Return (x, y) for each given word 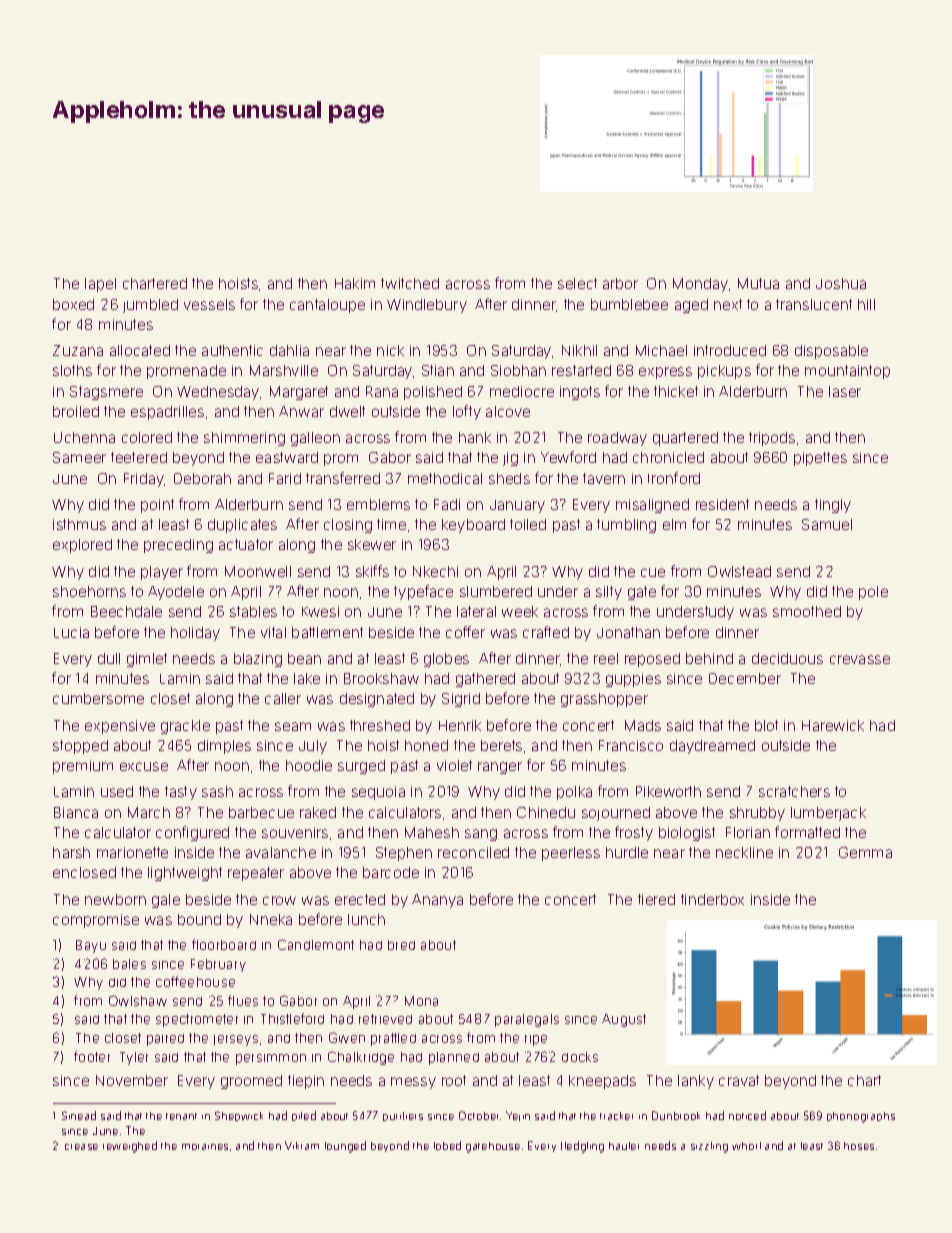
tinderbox (712, 899)
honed (426, 745)
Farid (285, 478)
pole (873, 593)
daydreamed (712, 747)
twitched (410, 283)
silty (609, 593)
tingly (833, 506)
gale (166, 901)
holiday (195, 634)
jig (510, 459)
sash (217, 791)
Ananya (437, 901)
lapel (100, 285)
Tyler (134, 1058)
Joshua (841, 283)
